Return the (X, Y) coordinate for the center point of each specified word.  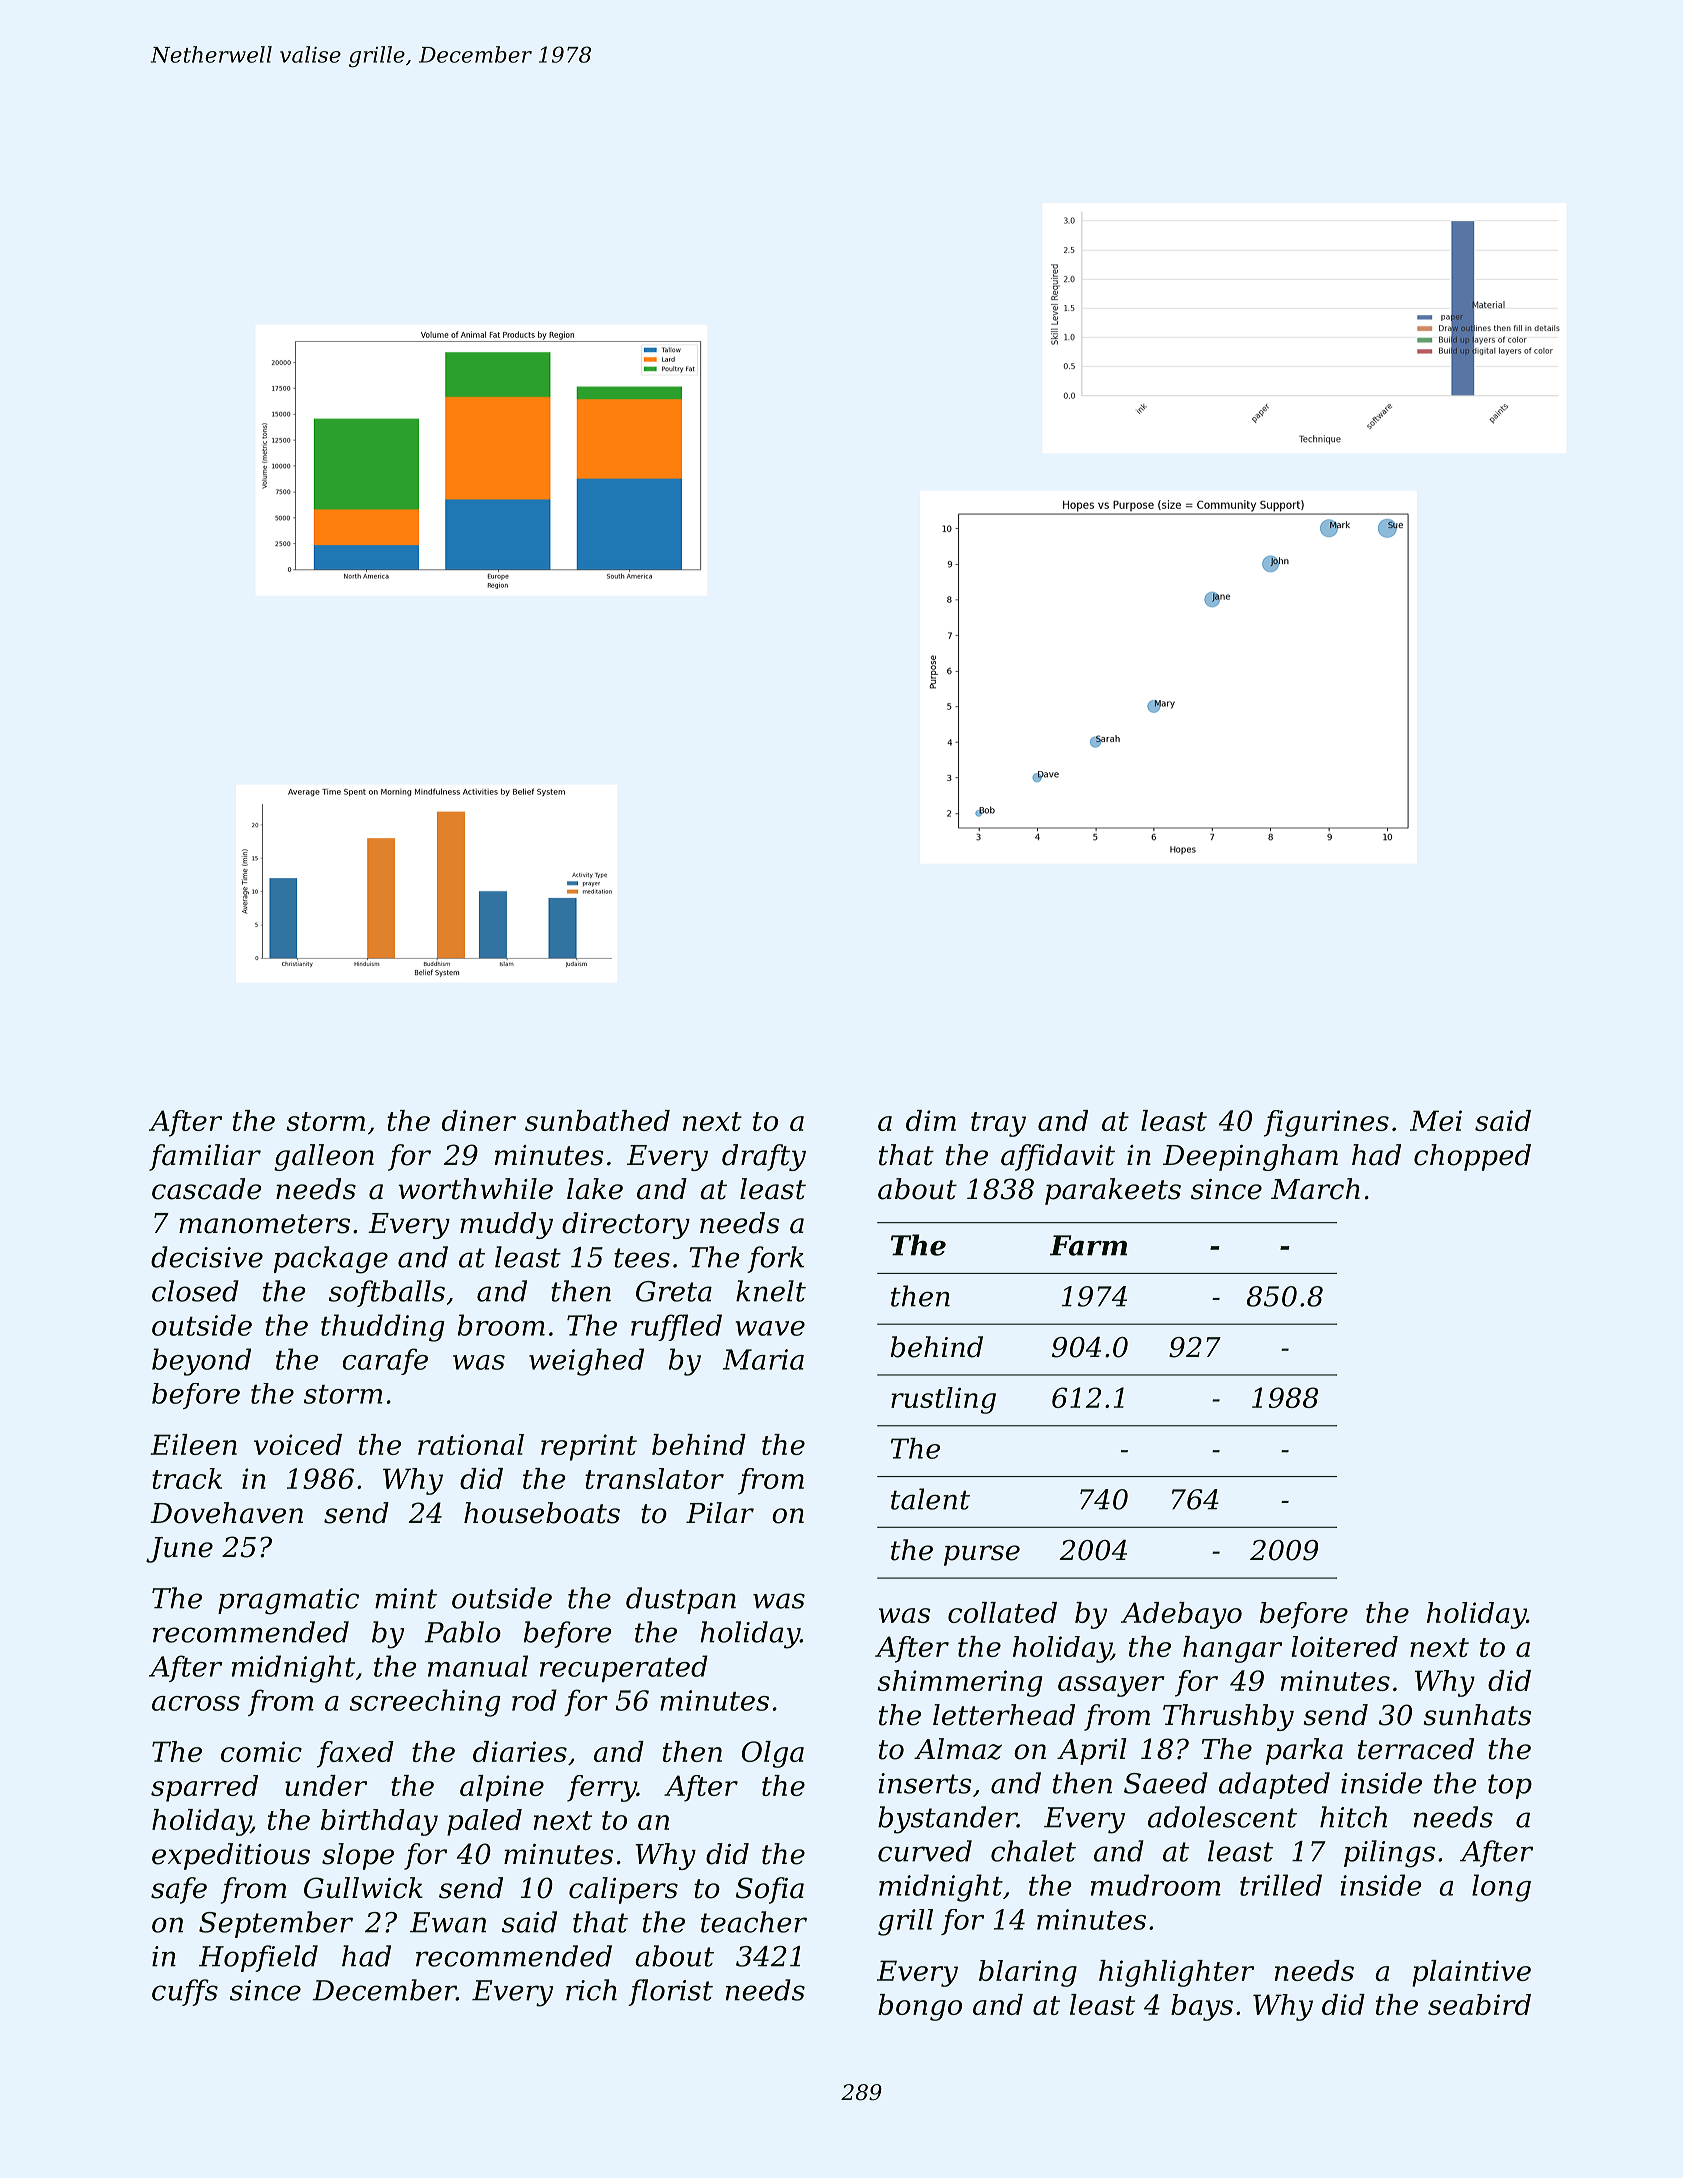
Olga (773, 1754)
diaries (520, 1751)
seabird (1479, 2004)
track (187, 1478)
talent (930, 1499)
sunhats (1477, 1715)
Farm (1088, 1245)
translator (654, 1478)
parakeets (1113, 1191)
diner (479, 1120)
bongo (920, 2007)
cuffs (185, 1992)
